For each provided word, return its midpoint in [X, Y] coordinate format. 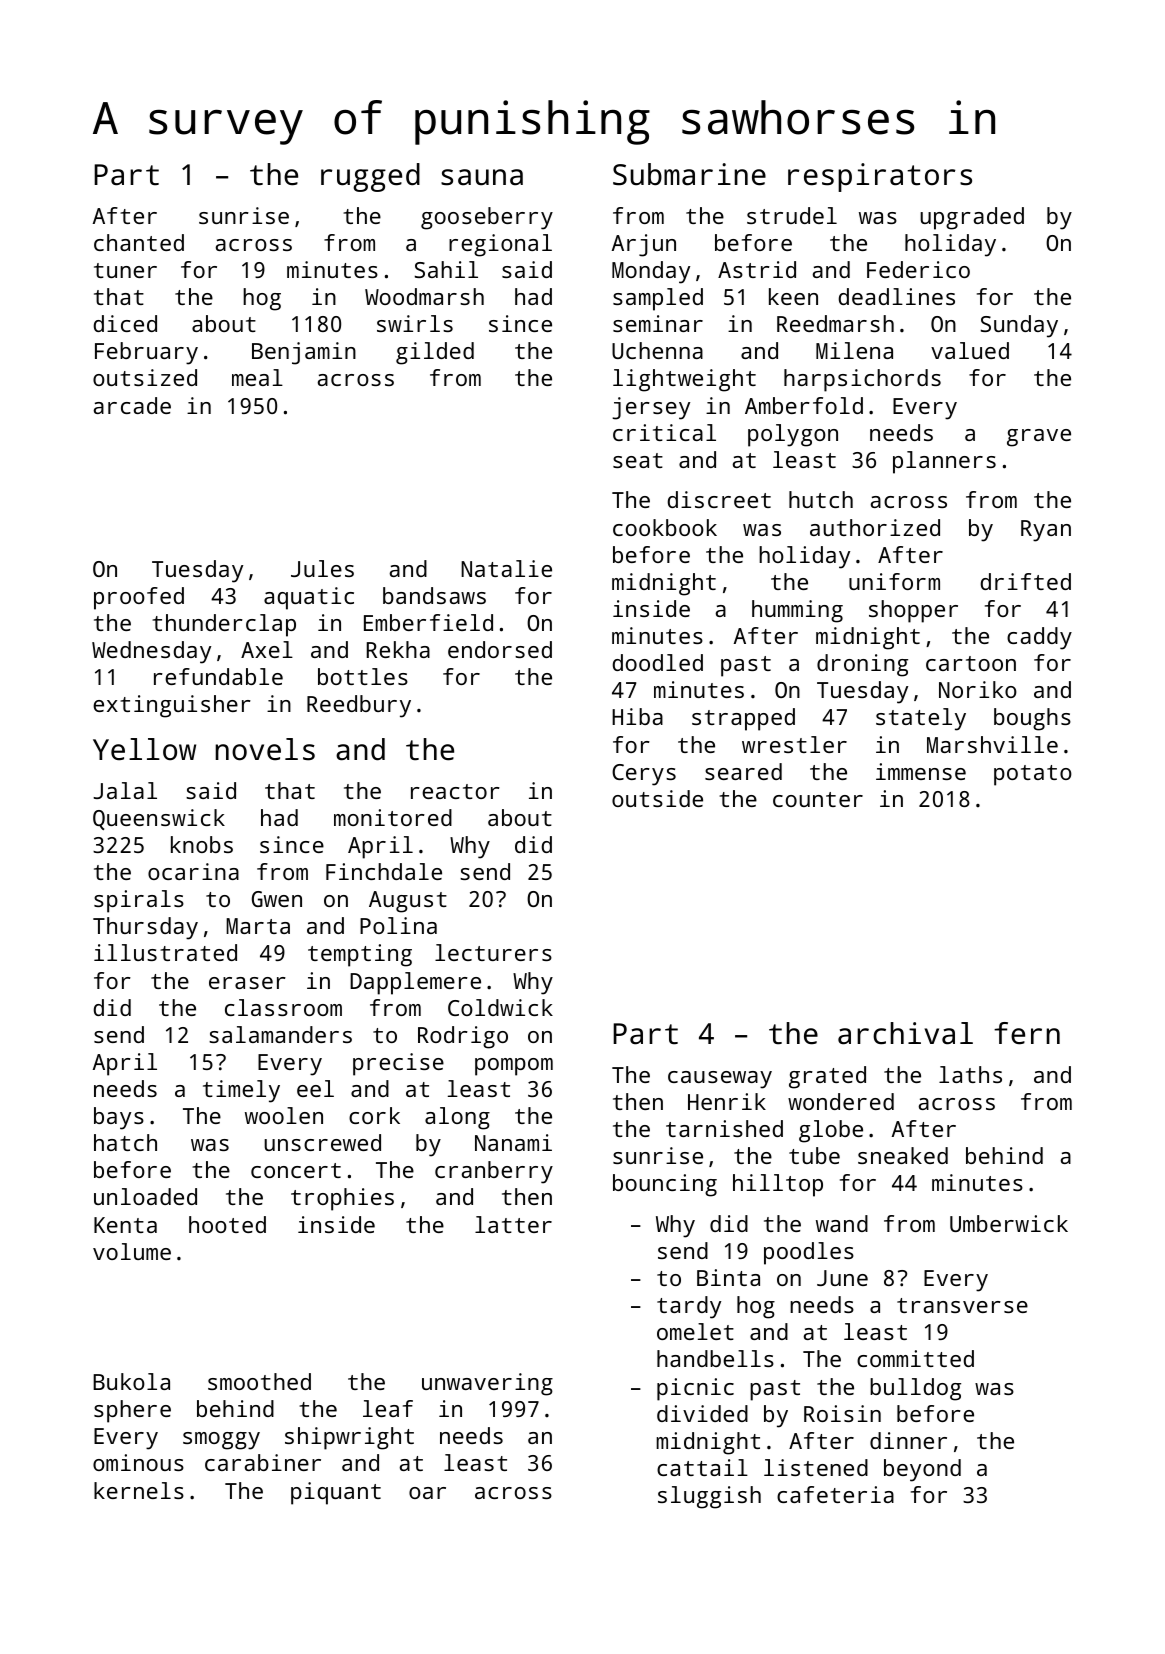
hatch [125, 1142]
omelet [695, 1331]
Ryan [1046, 531]
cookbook [665, 527]
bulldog [915, 1389]
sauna [482, 177]
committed [915, 1358]
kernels [139, 1490]
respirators [880, 177]
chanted [139, 242]
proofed [139, 598]
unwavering [487, 1384]
